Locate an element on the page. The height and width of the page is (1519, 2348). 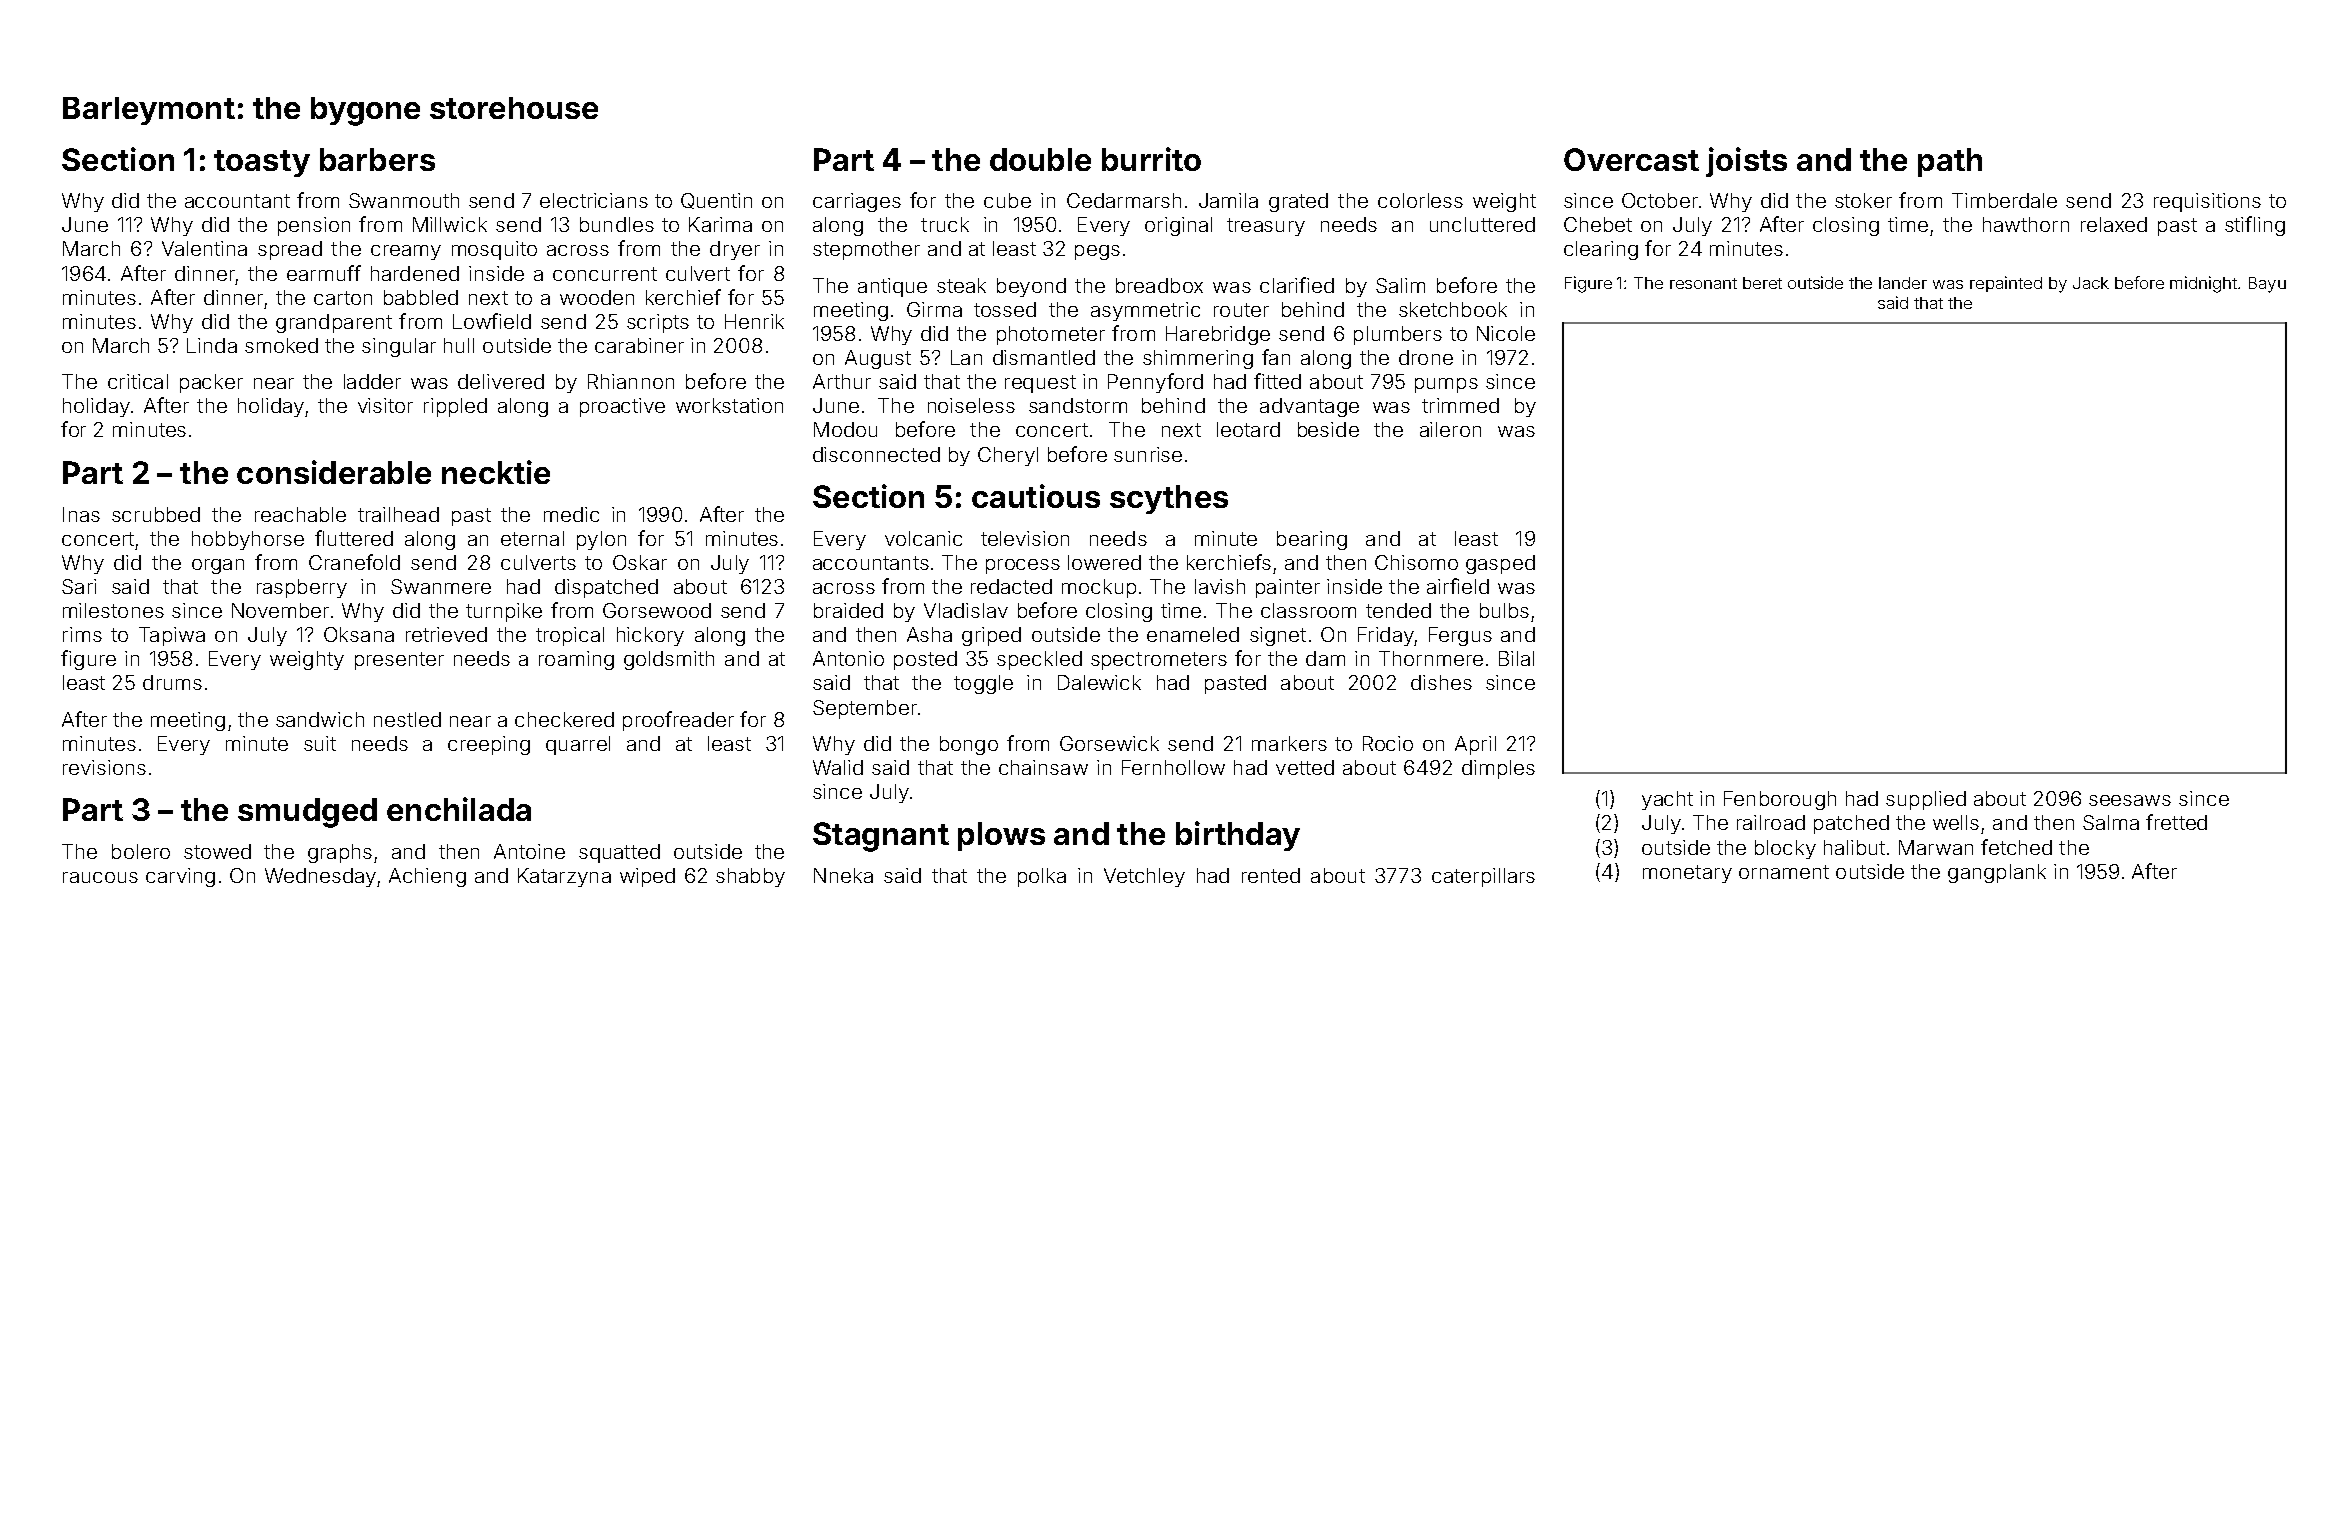
enchilada is located at coordinates (459, 809).
